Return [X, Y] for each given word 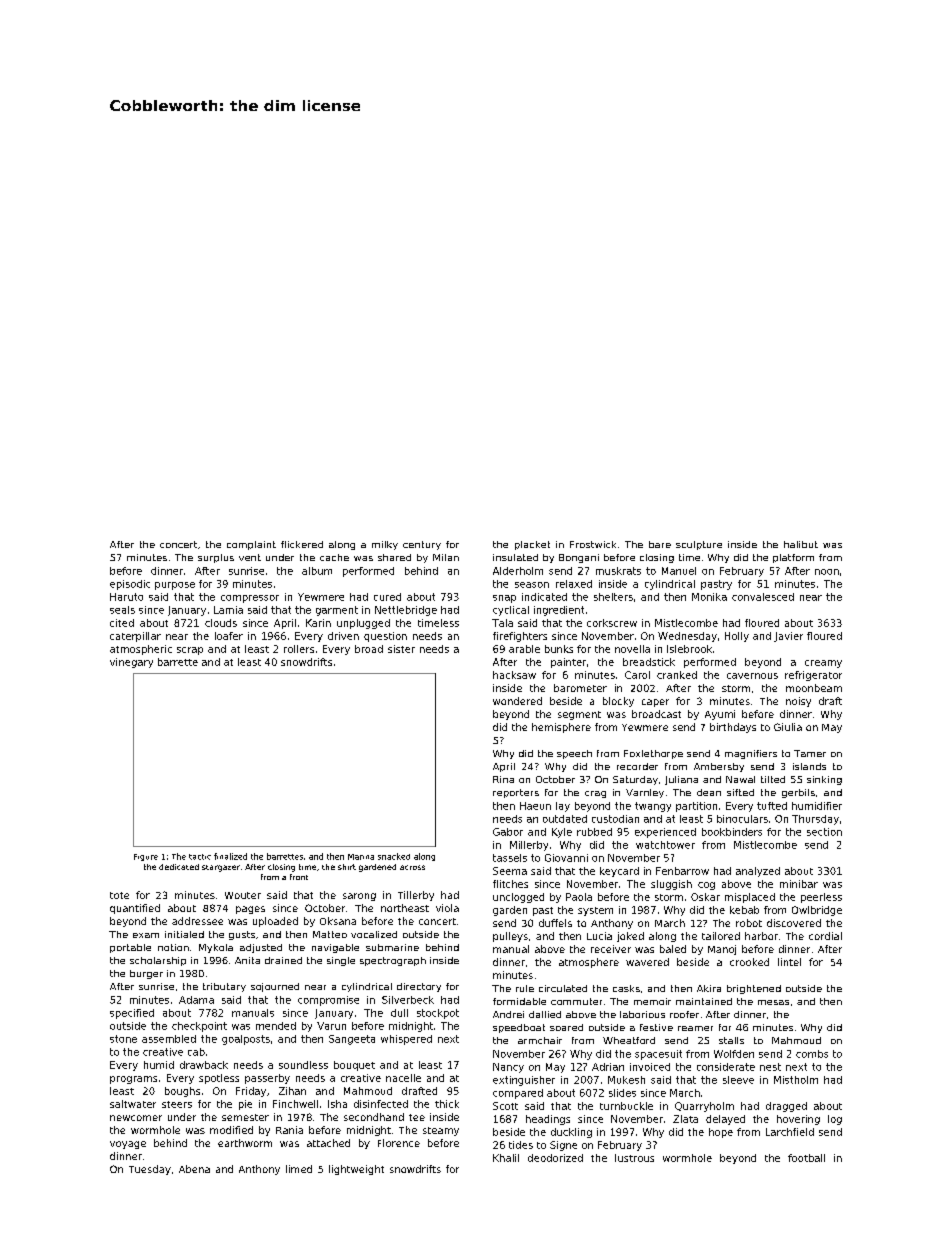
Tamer [810, 753]
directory [419, 987]
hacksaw [514, 675]
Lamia [228, 610]
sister [401, 649]
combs [812, 1054]
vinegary [131, 663]
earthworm [245, 1143]
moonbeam [814, 688]
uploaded [275, 922]
